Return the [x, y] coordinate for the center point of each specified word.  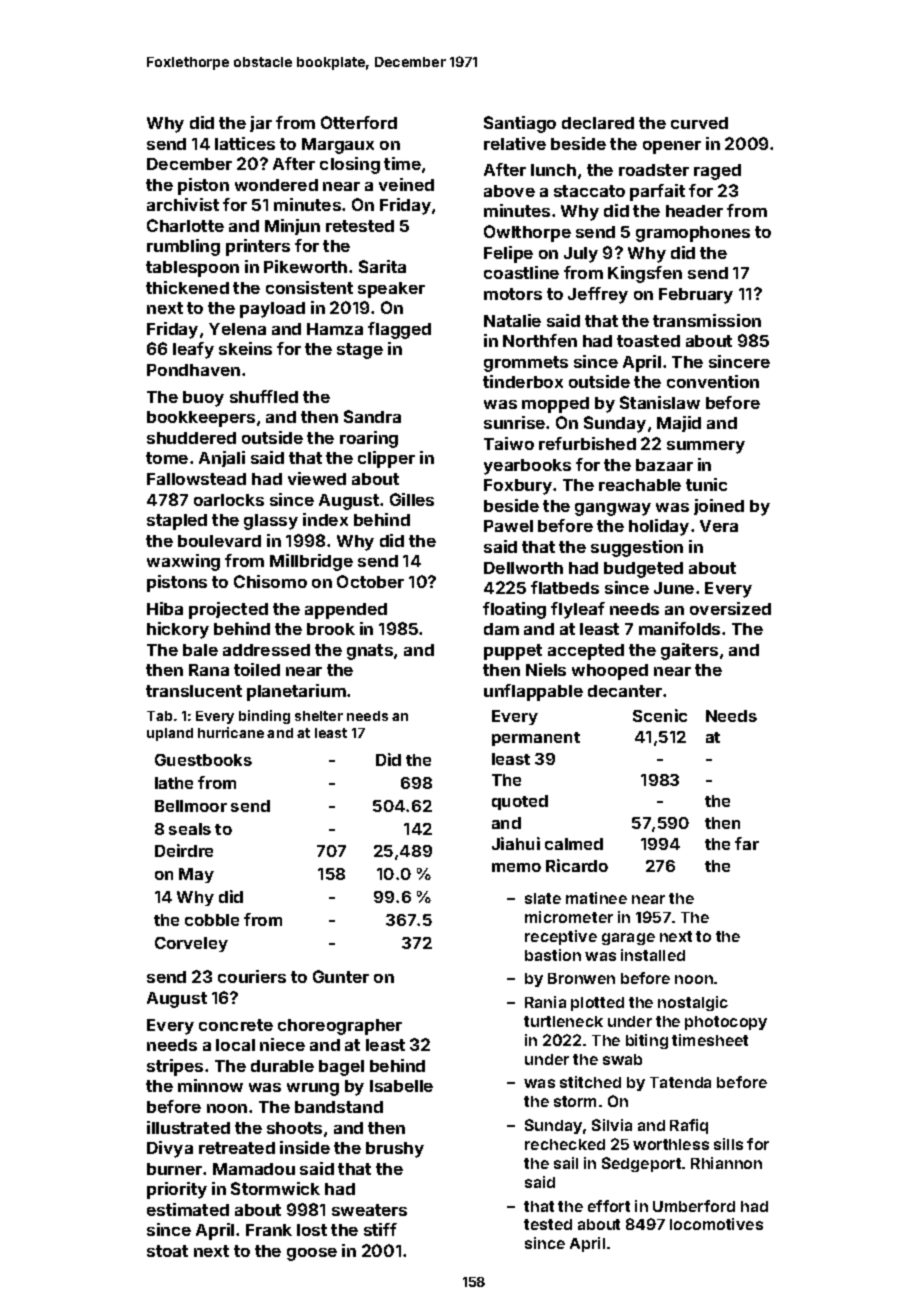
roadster [654, 170]
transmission [707, 320]
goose [312, 1254]
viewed [317, 478]
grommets [526, 364]
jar [261, 124]
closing [350, 165]
